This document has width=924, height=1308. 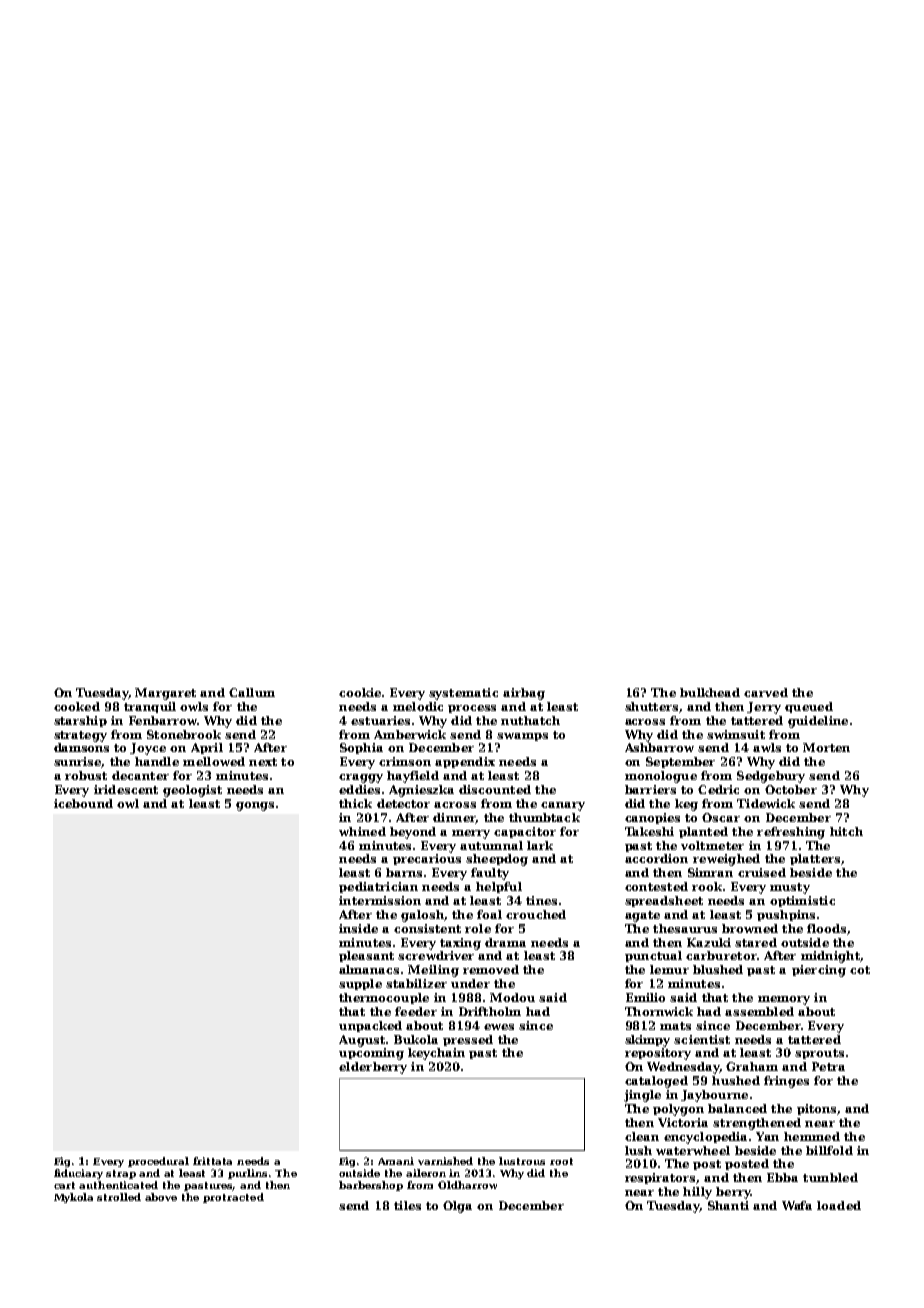 What do you see at coordinates (710, 692) in the document?
I see `bulkhead` at bounding box center [710, 692].
